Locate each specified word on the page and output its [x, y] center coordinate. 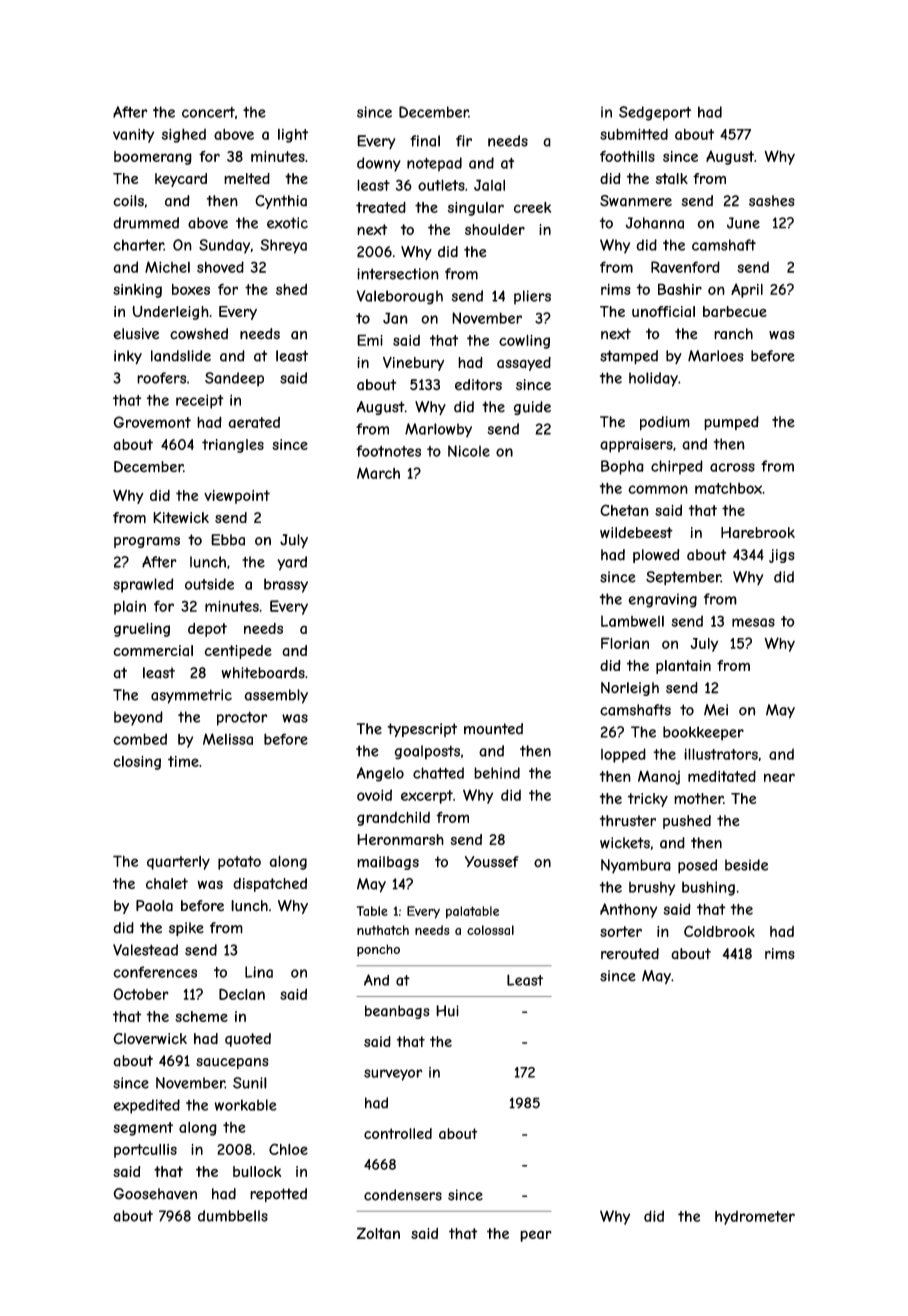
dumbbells [233, 1216]
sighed [183, 135]
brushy [652, 888]
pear [536, 1236]
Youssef [492, 862]
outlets [441, 185]
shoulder [495, 229]
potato [239, 863]
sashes [772, 201]
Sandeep [234, 379]
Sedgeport [655, 113]
